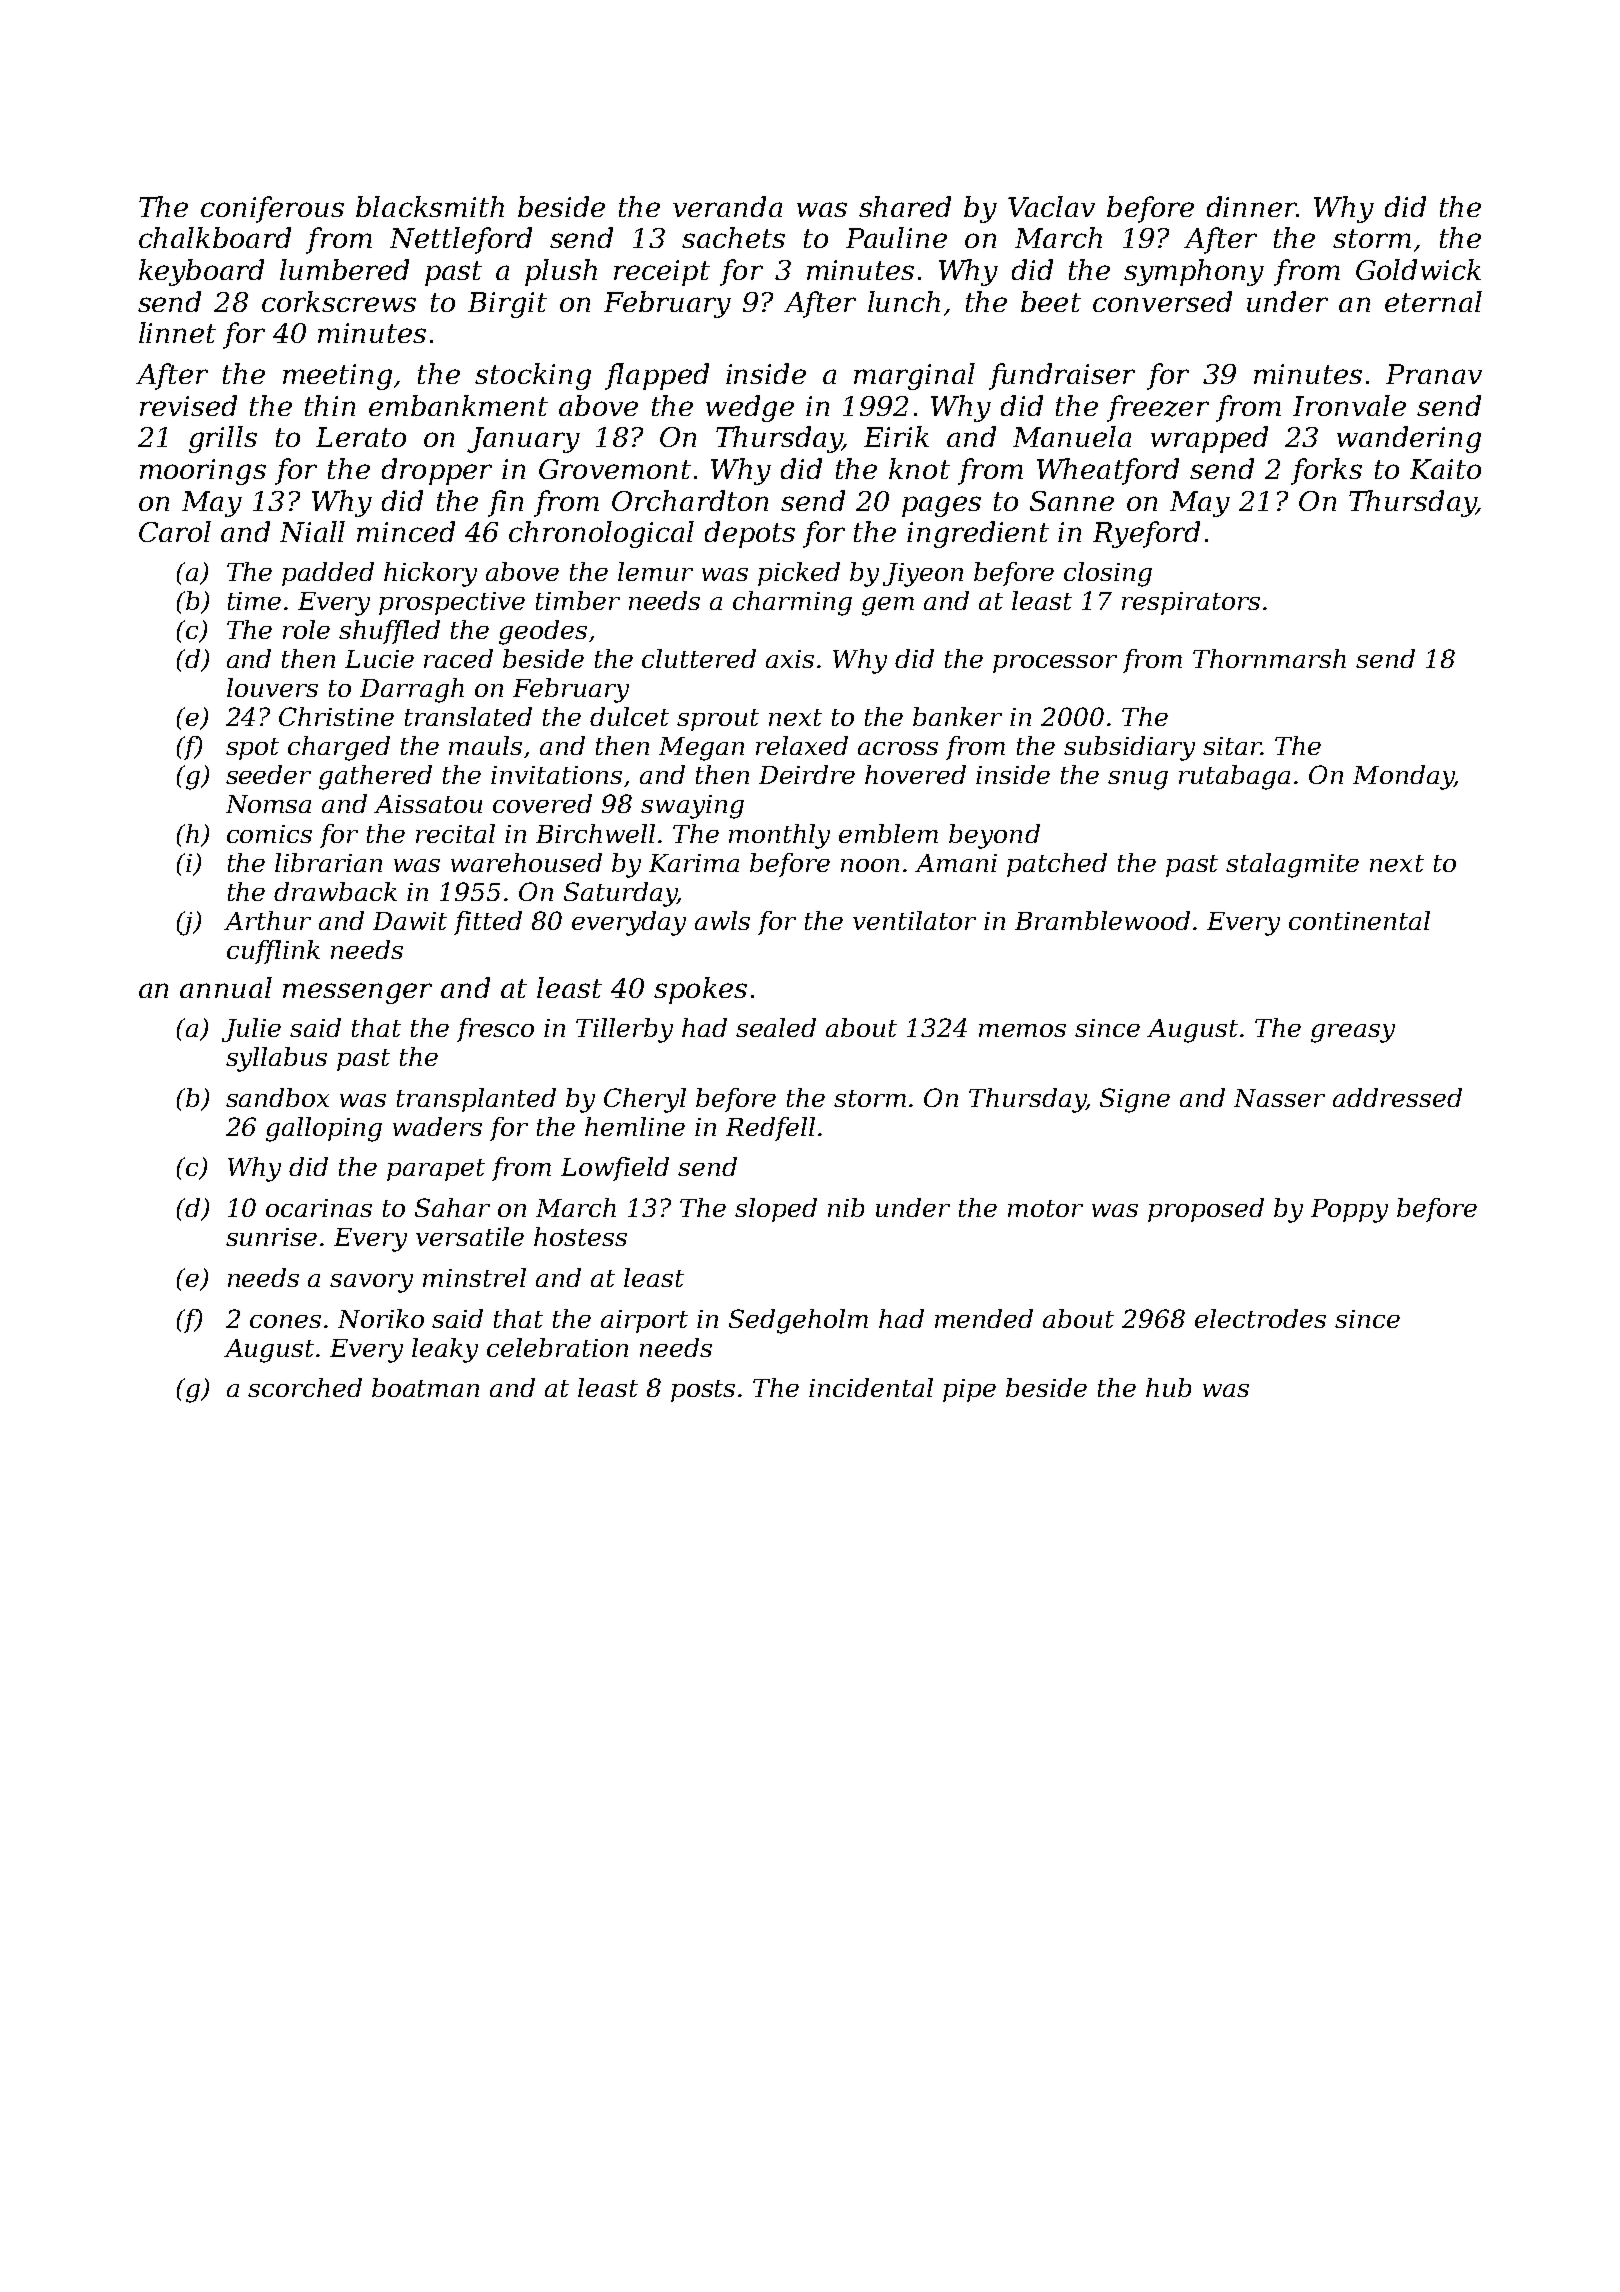 Image resolution: width=1620 pixels, height=2292 pixels. What do you see at coordinates (1359, 920) in the document?
I see `continental` at bounding box center [1359, 920].
